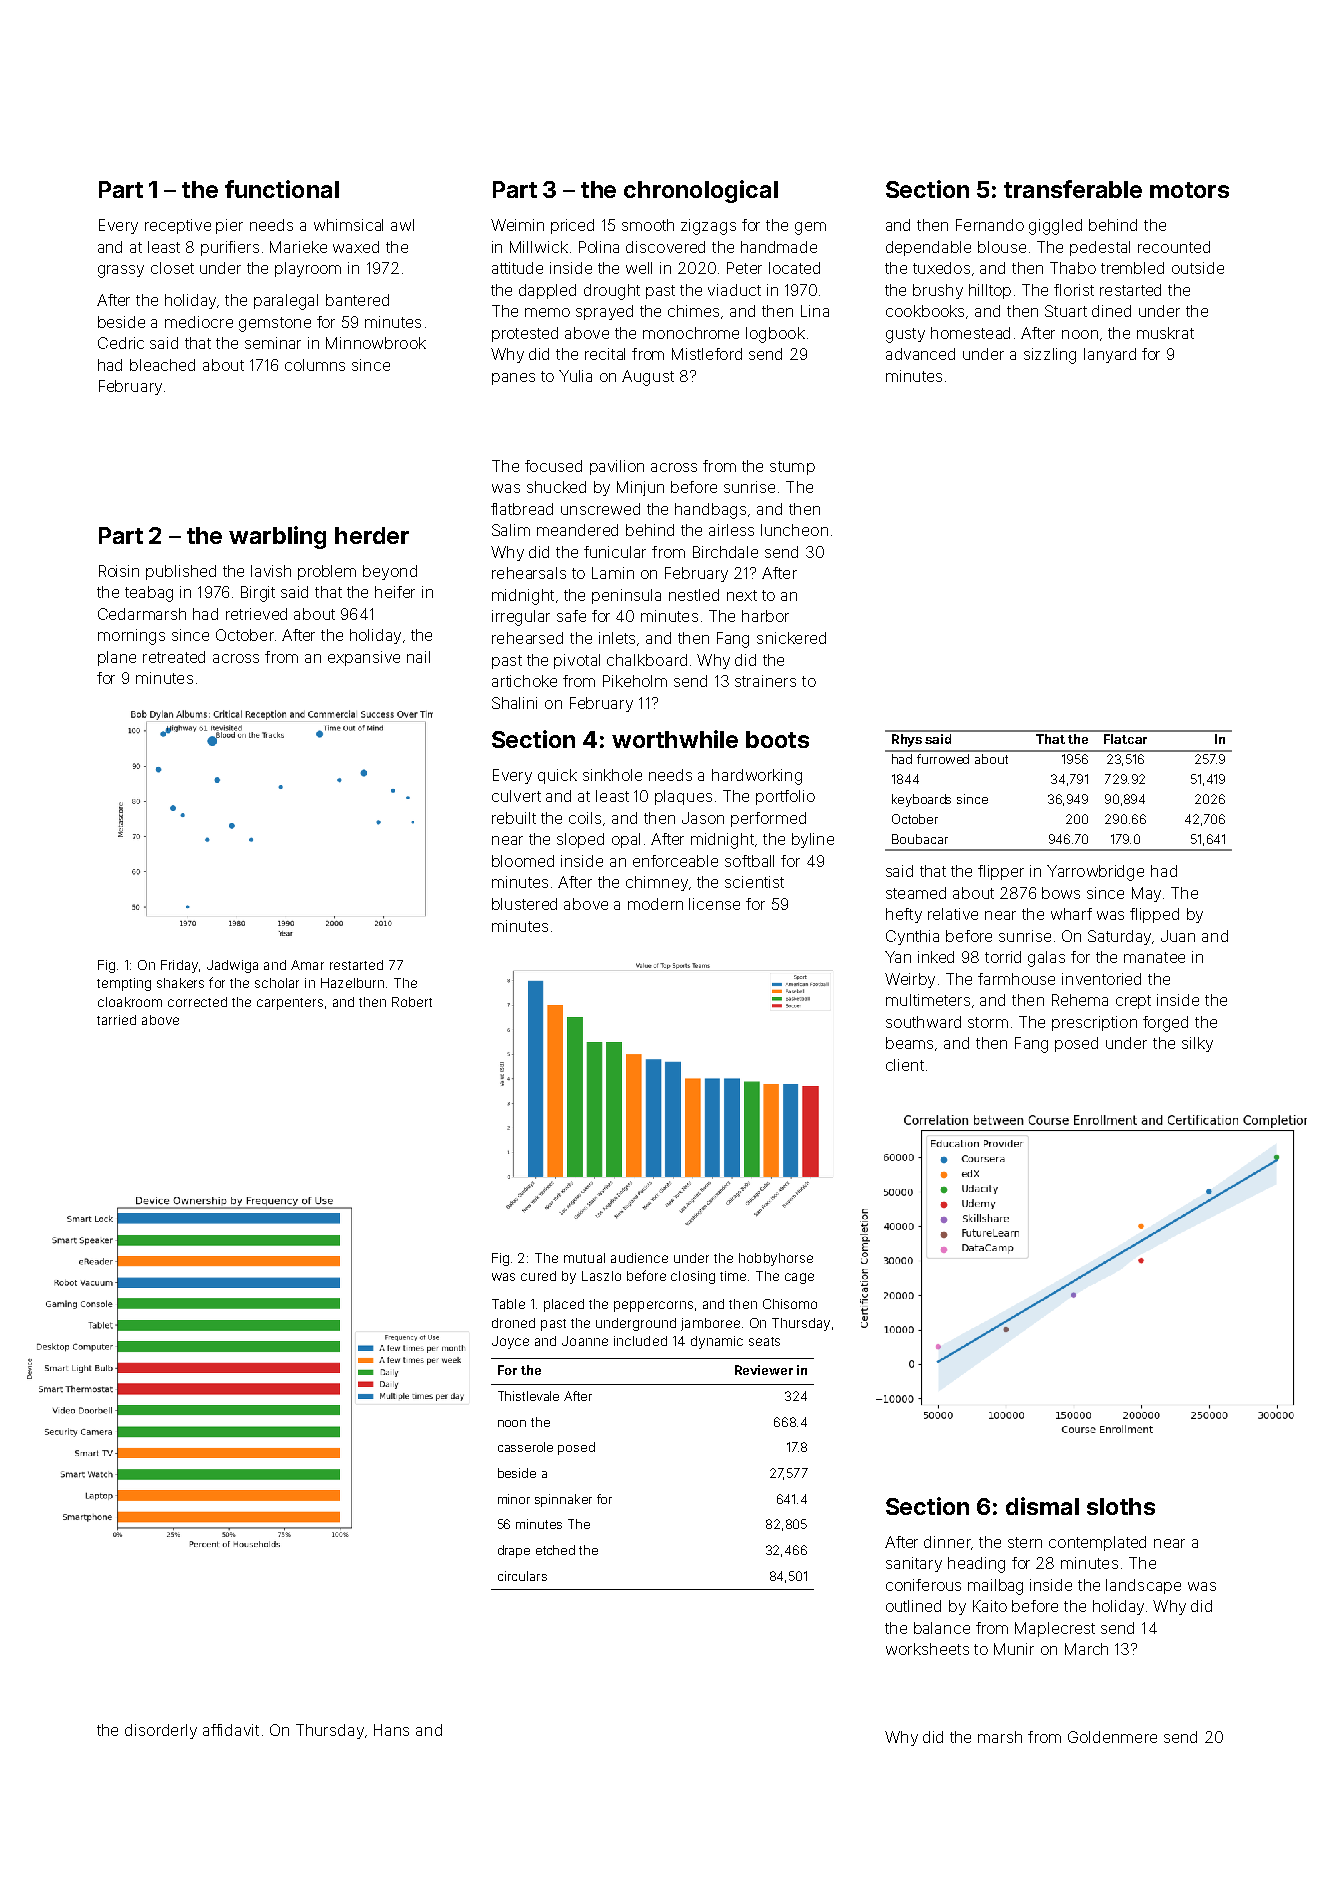 This screenshot has height=1880, width=1329. What do you see at coordinates (577, 661) in the screenshot?
I see `pivotal` at bounding box center [577, 661].
